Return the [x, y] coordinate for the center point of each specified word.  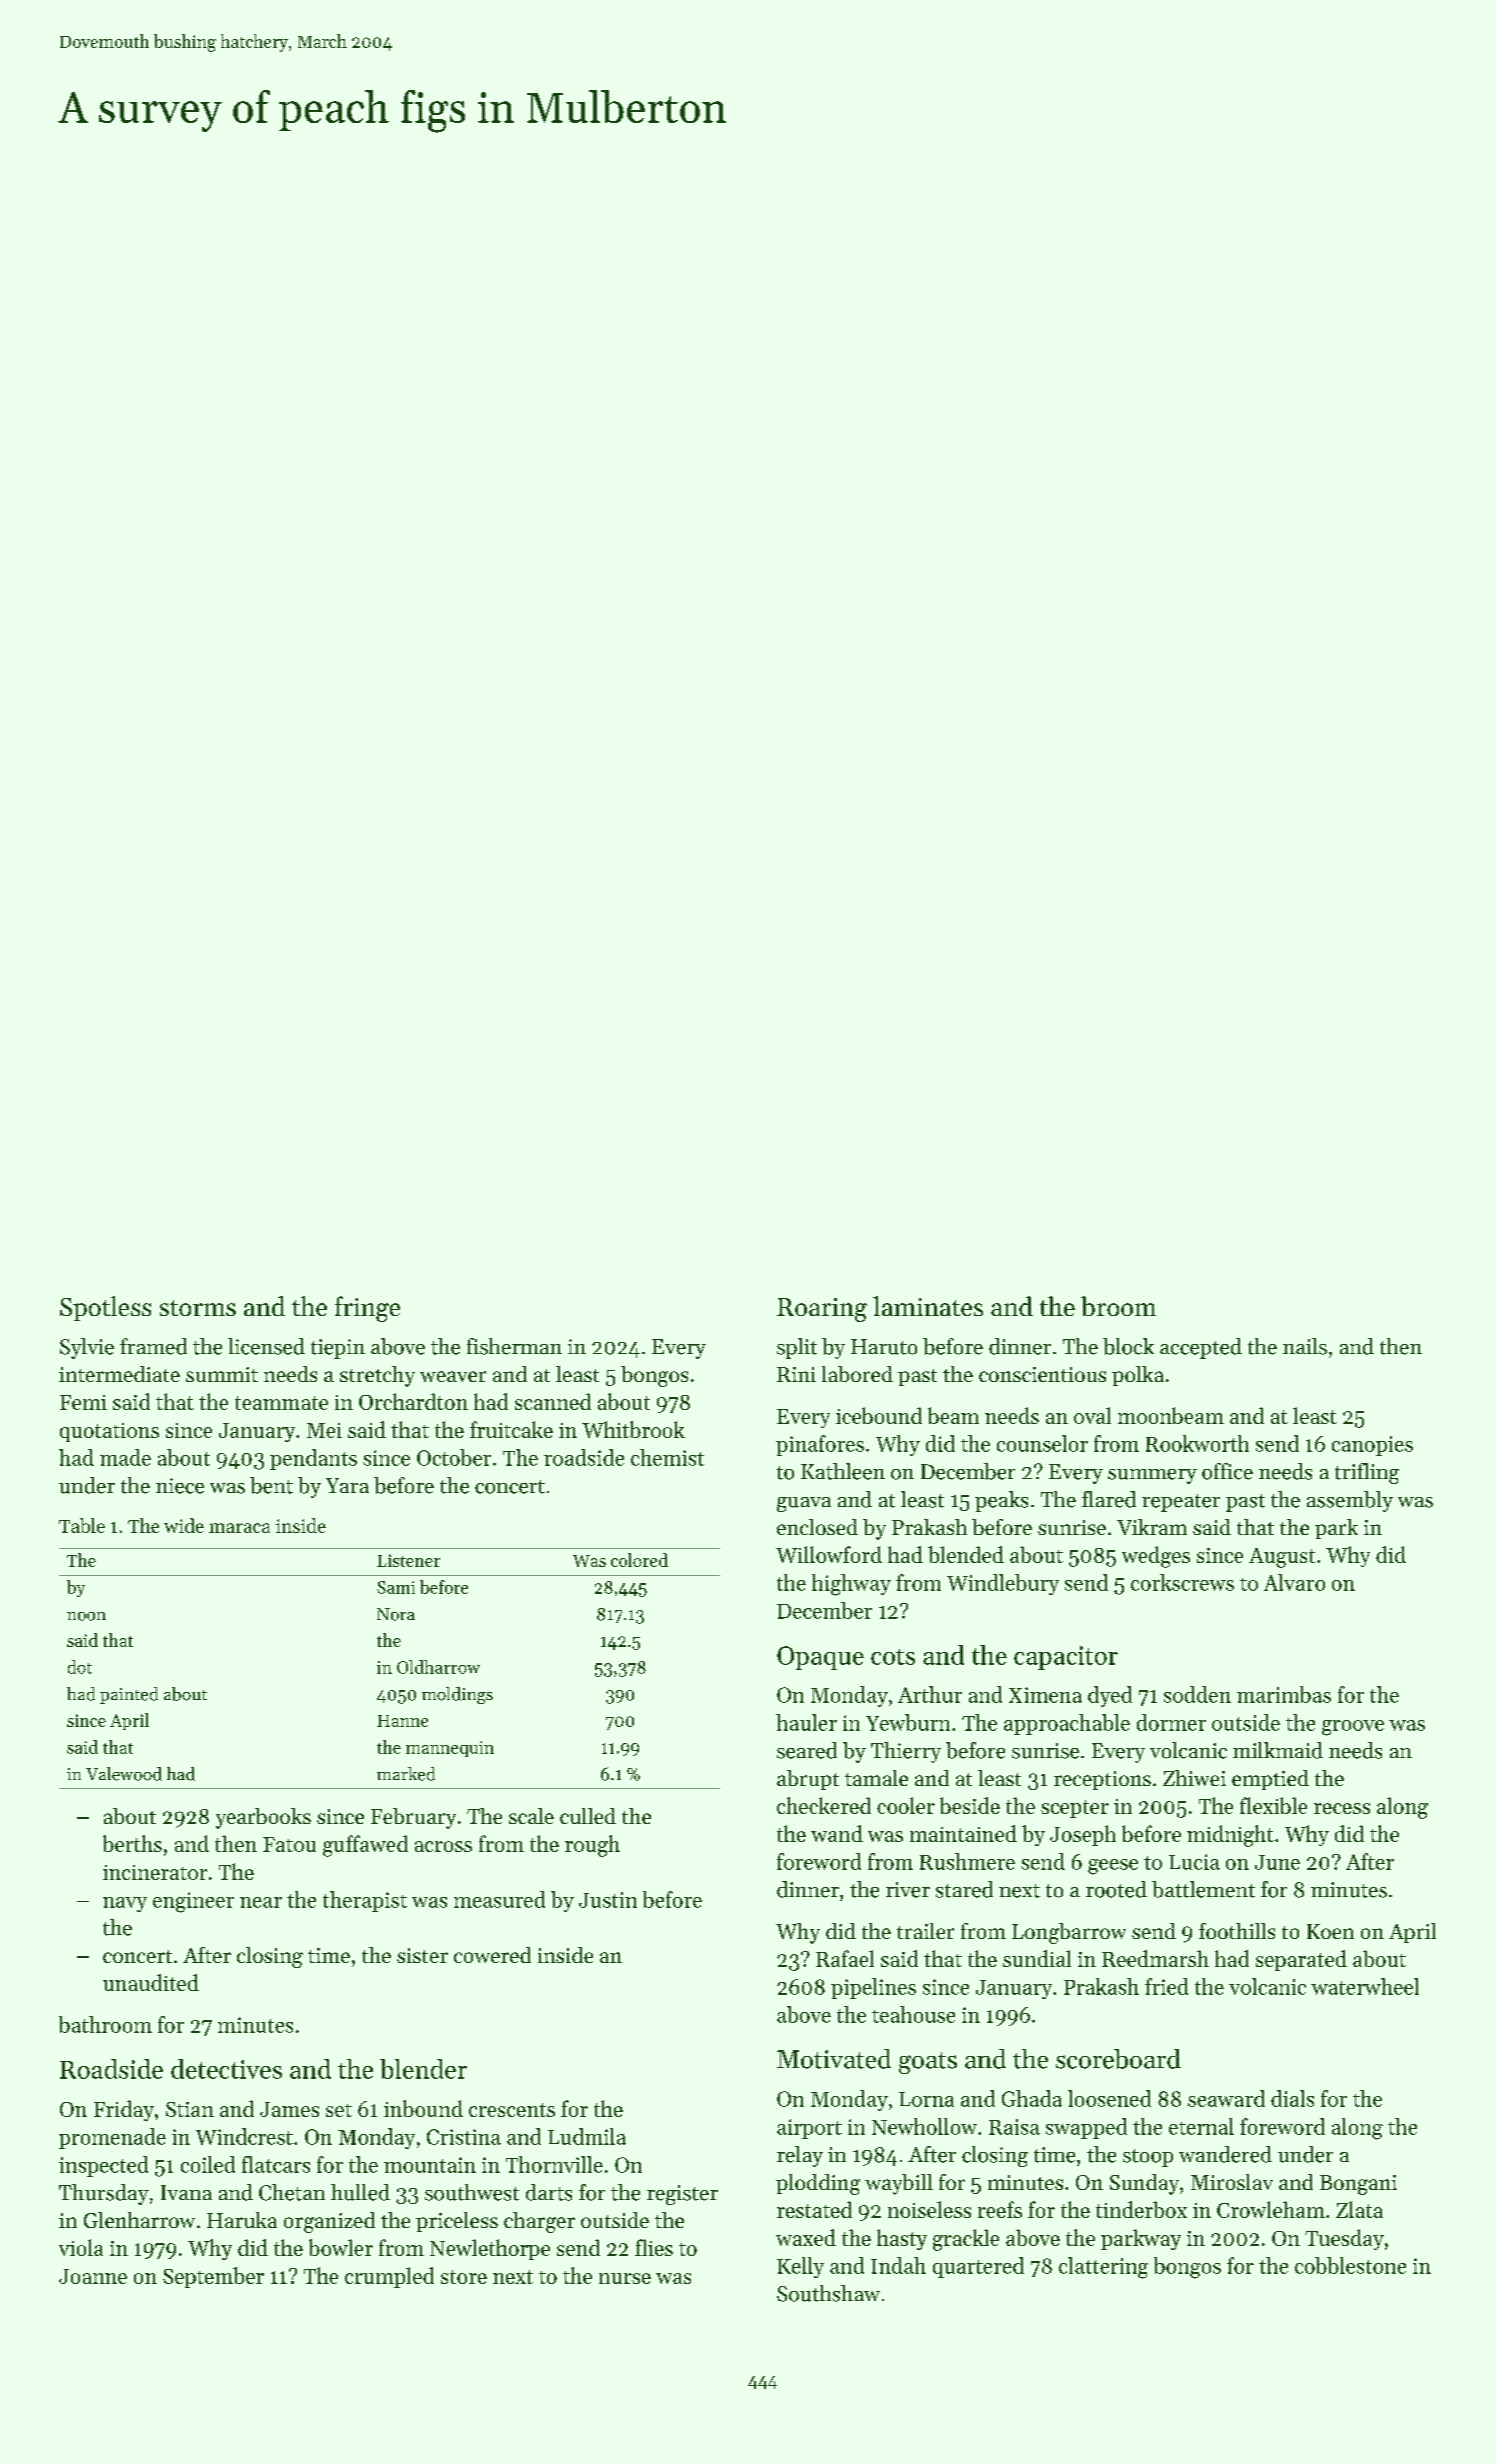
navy [125, 1904]
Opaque [820, 1658]
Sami [396, 1587]
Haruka [242, 2220]
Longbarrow [1069, 1933]
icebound [879, 1415]
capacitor [1066, 1658]
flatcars [276, 2164]
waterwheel [1365, 1986]
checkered [824, 1805]
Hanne [402, 1721]
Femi [83, 1402]
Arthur [930, 1694]
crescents [512, 2110]
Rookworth [1197, 1443]
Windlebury [1003, 1584]
